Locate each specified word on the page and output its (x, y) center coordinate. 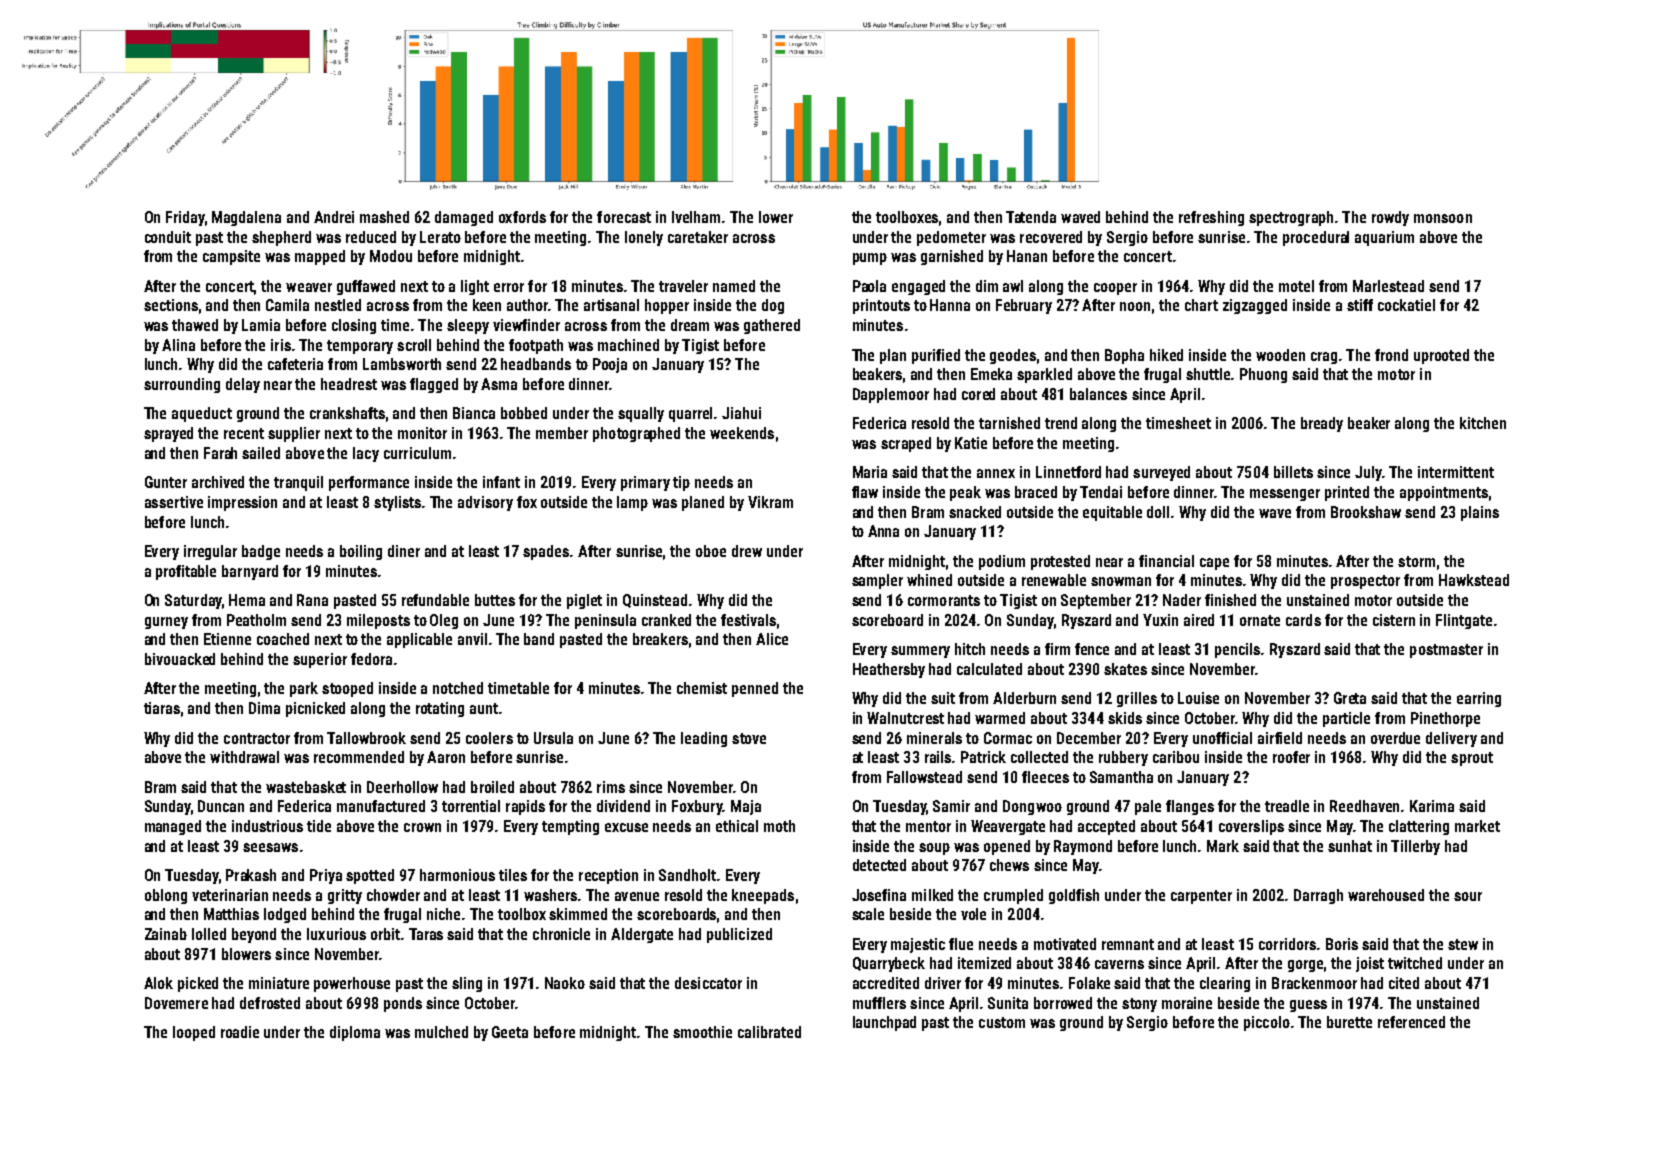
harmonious (457, 875)
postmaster (1446, 651)
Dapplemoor (891, 395)
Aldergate (642, 935)
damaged (464, 218)
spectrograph (1291, 218)
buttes (495, 600)
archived (218, 482)
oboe (711, 551)
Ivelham (696, 217)
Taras (426, 934)
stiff (1360, 305)
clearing (1225, 984)
